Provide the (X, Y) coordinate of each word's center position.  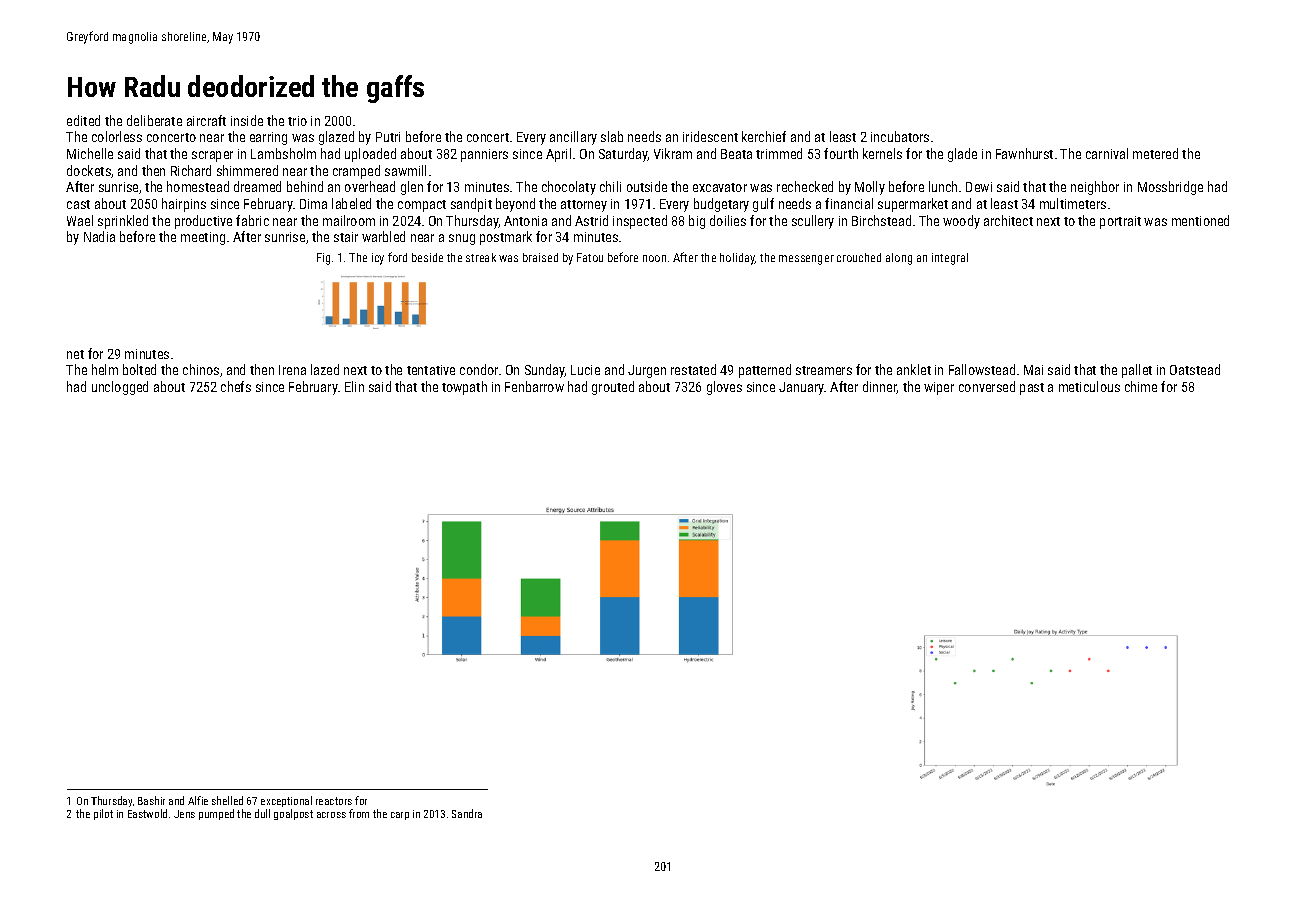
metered (1155, 153)
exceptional (286, 801)
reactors (334, 801)
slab (612, 136)
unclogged (120, 388)
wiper (939, 388)
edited (83, 120)
